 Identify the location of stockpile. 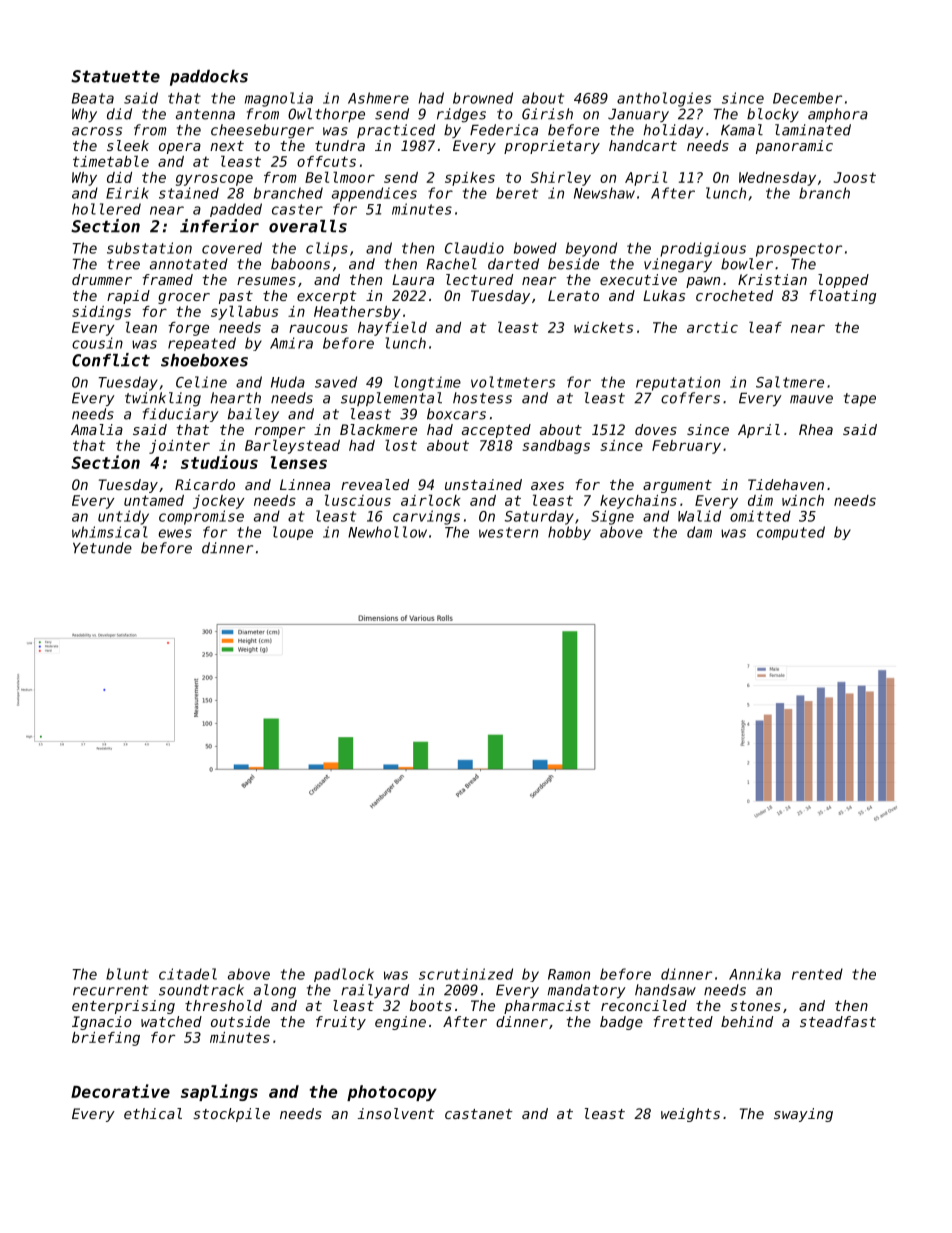
(231, 1115).
